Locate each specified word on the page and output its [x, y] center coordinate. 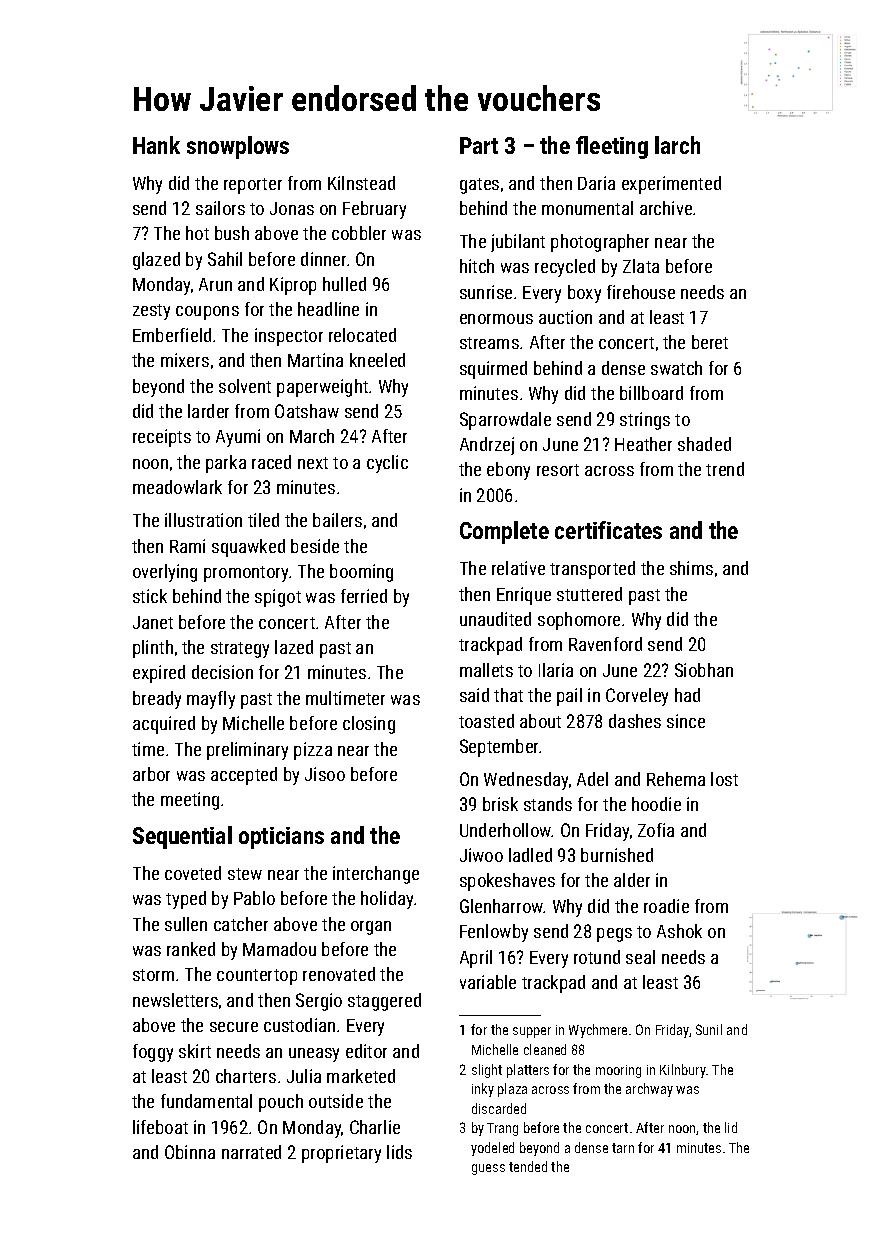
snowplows [238, 147]
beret [710, 342]
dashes [635, 721]
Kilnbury [683, 1071]
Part [479, 145]
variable [488, 982]
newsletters [175, 1000]
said [474, 695]
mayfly [211, 700]
